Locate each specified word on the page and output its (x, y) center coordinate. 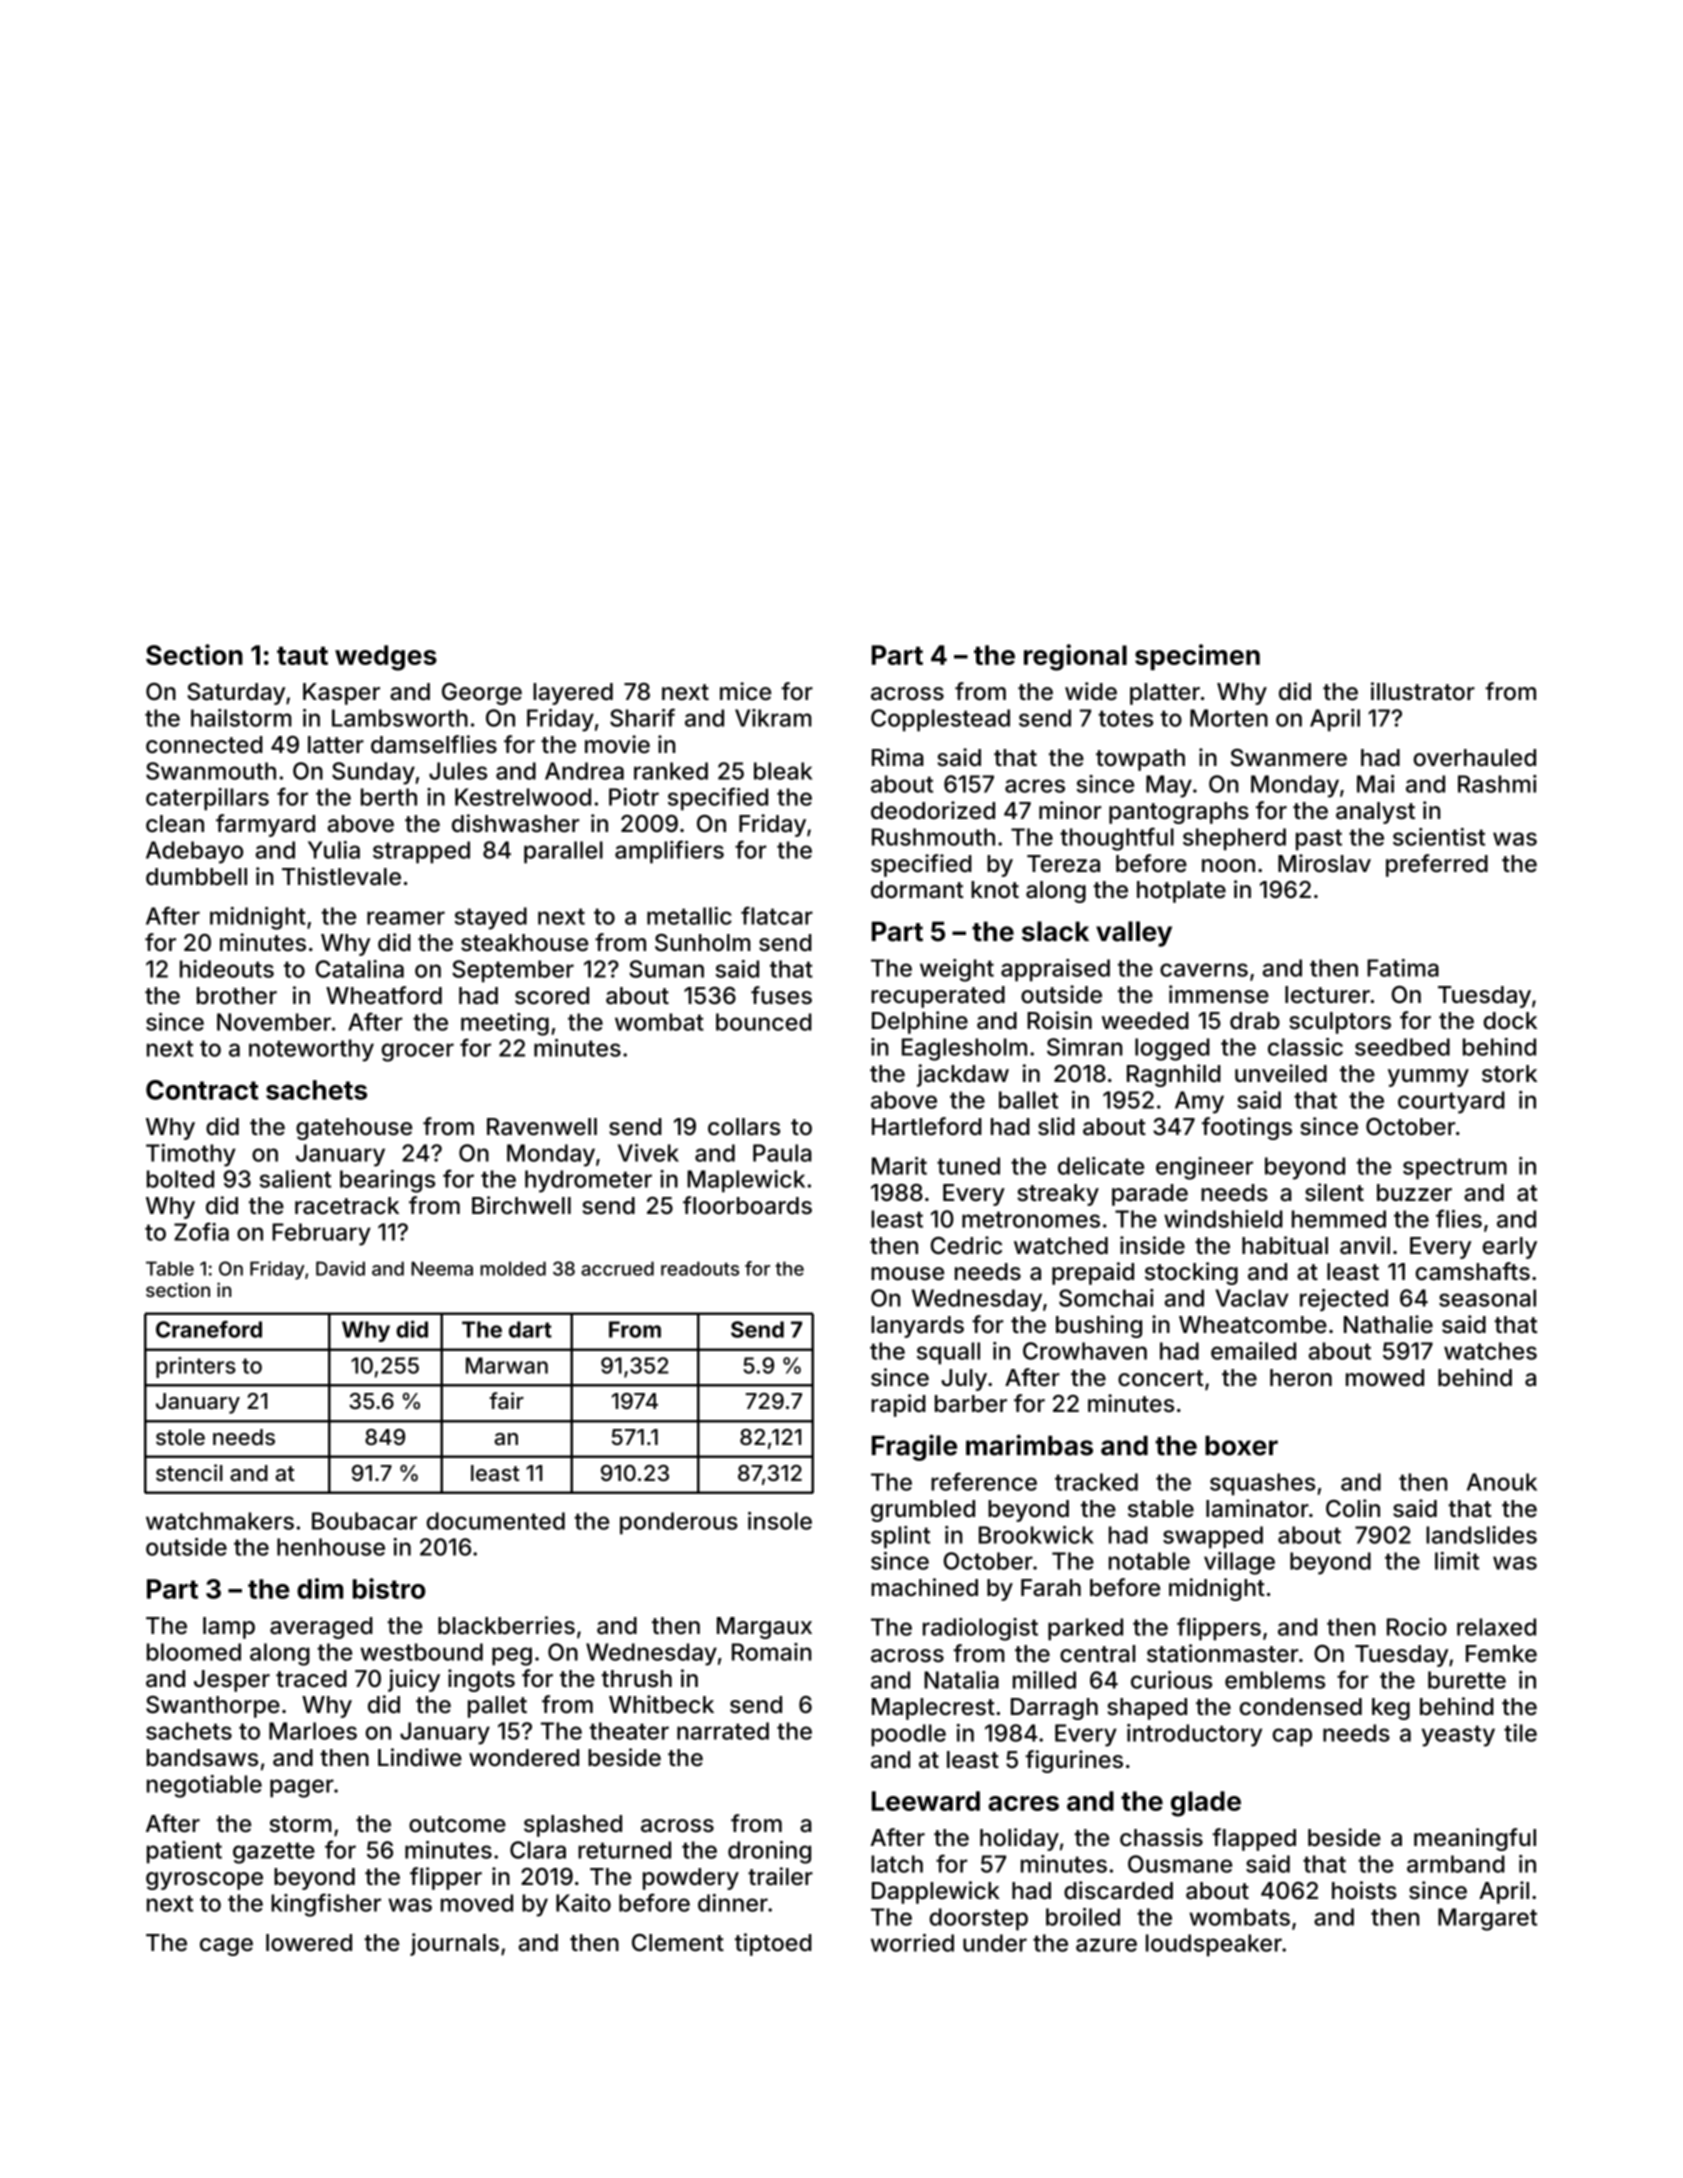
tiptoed (773, 1944)
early (1509, 1248)
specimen (1197, 657)
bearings (387, 1181)
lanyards (917, 1327)
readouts (700, 1268)
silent (1334, 1192)
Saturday (236, 694)
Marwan (507, 1365)
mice (745, 691)
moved (477, 1903)
